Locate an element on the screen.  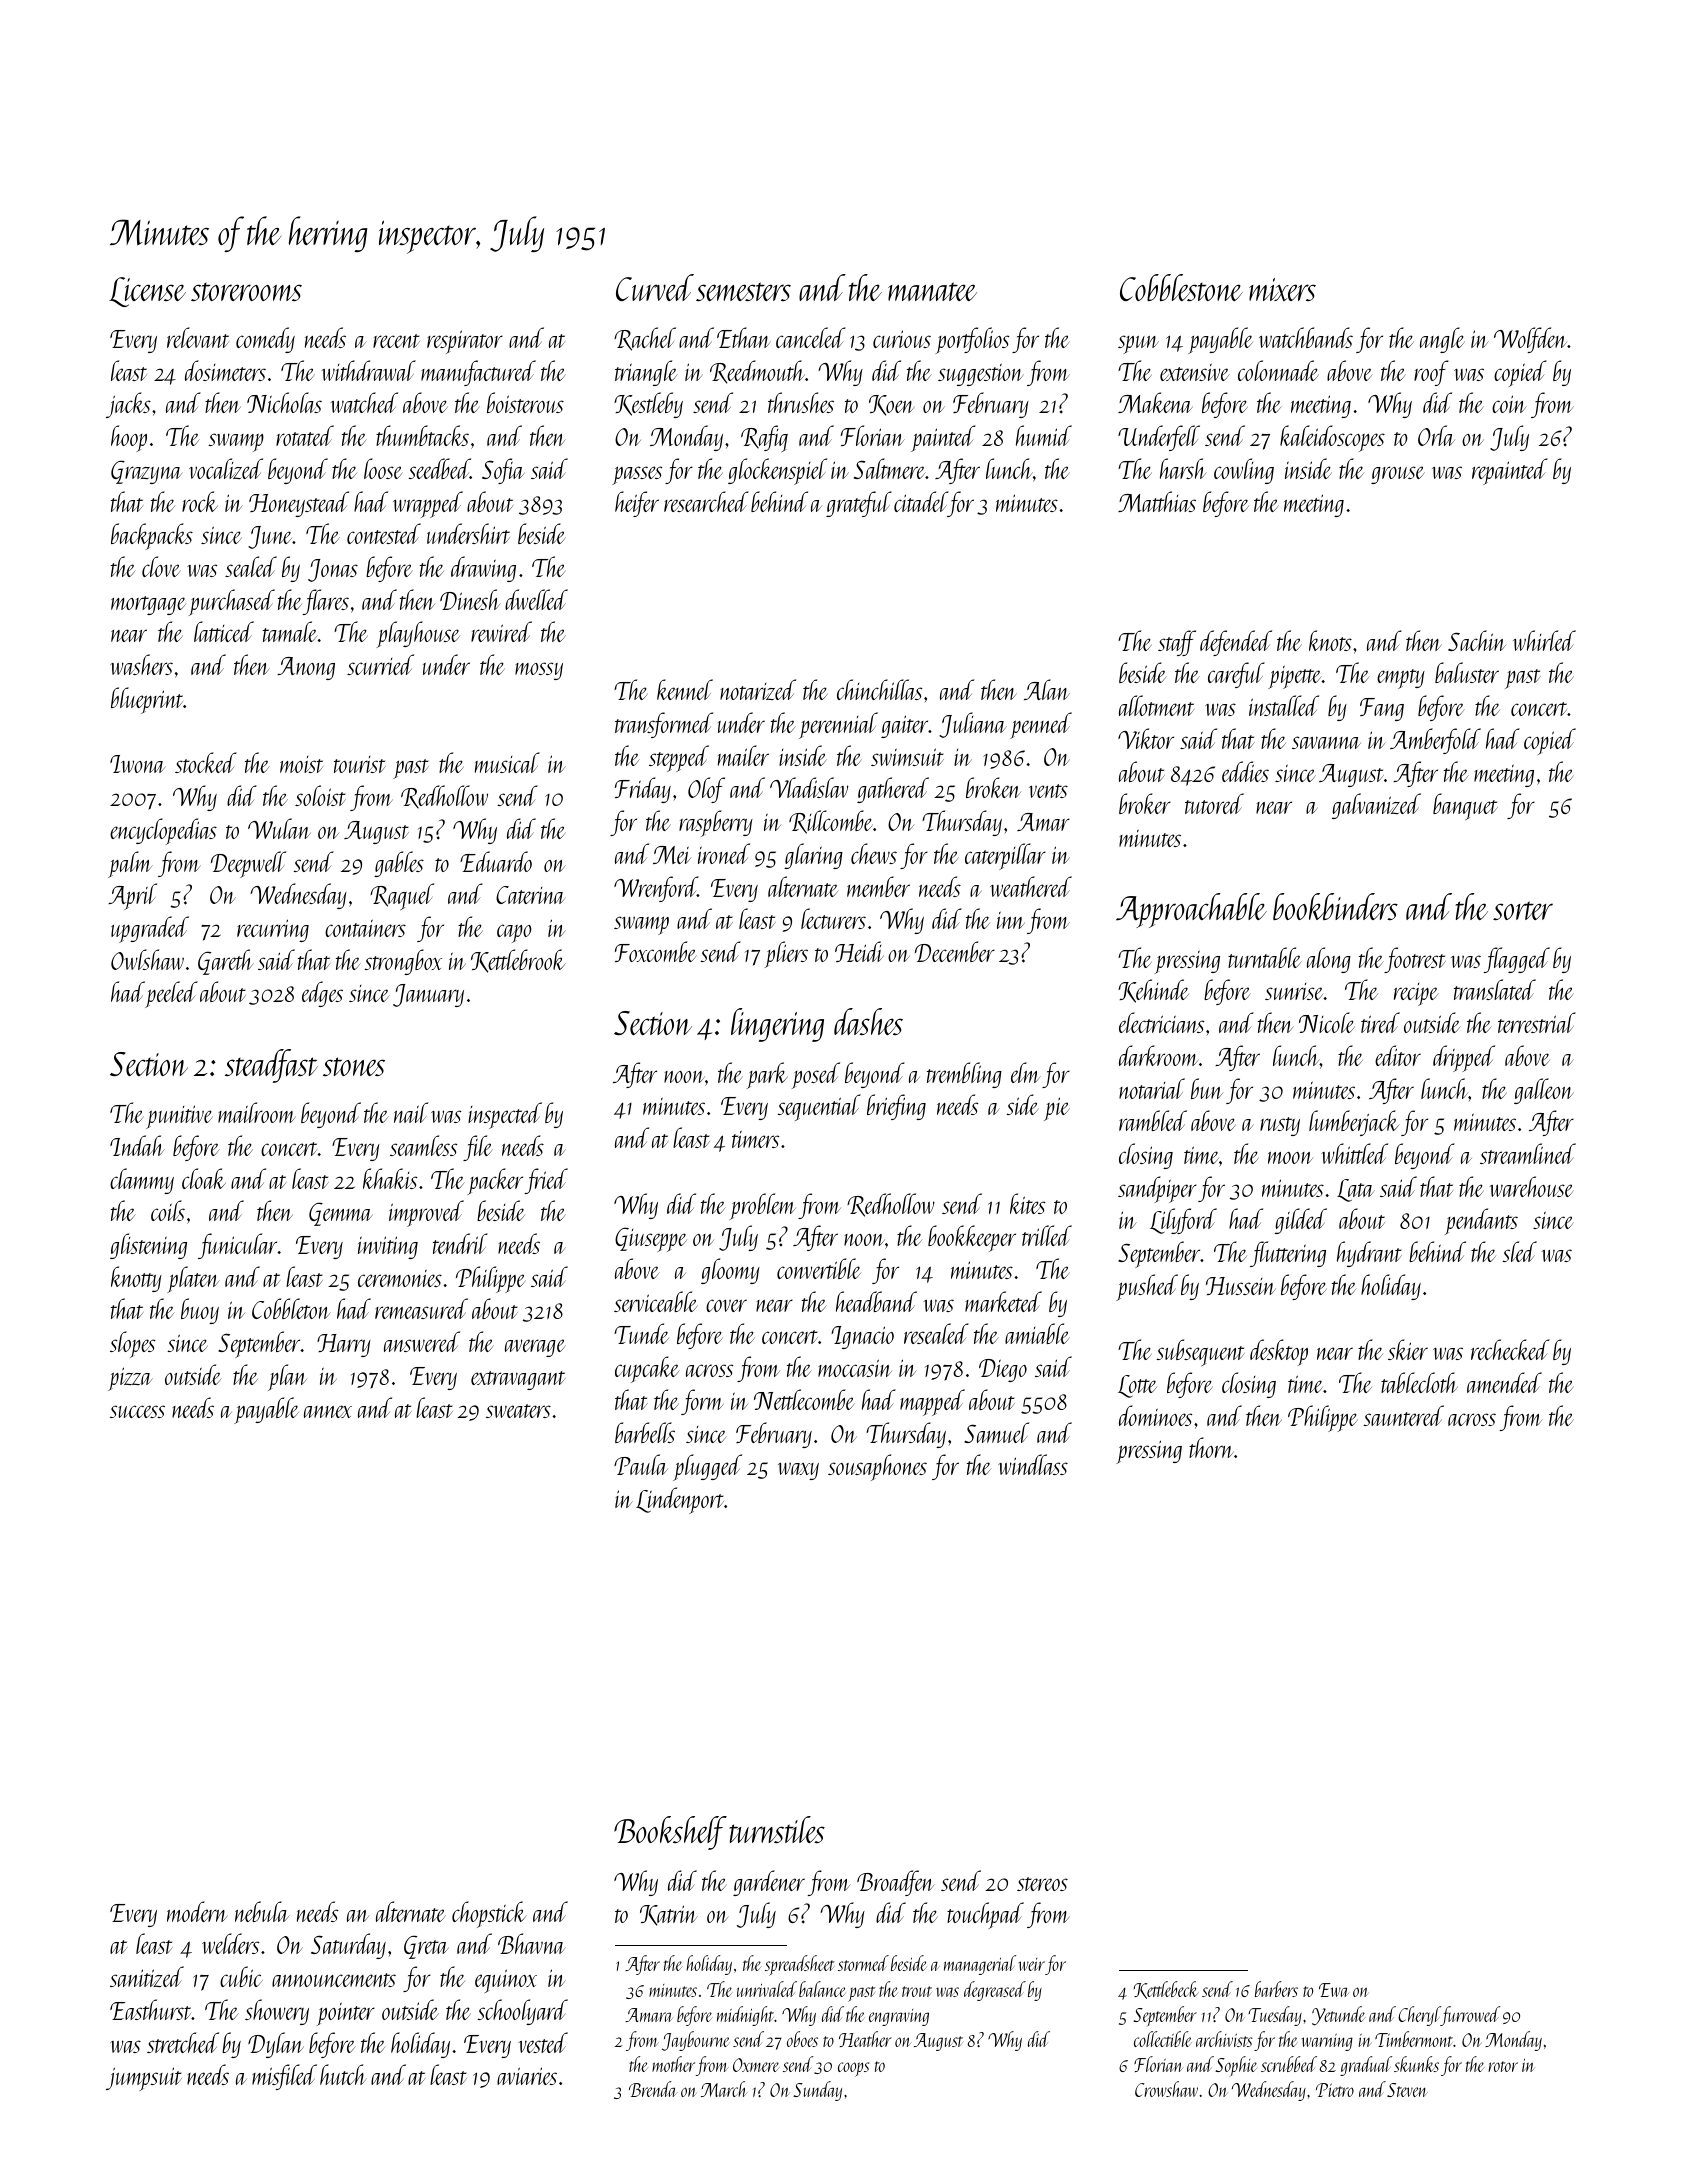
mixers is located at coordinates (1282, 289).
